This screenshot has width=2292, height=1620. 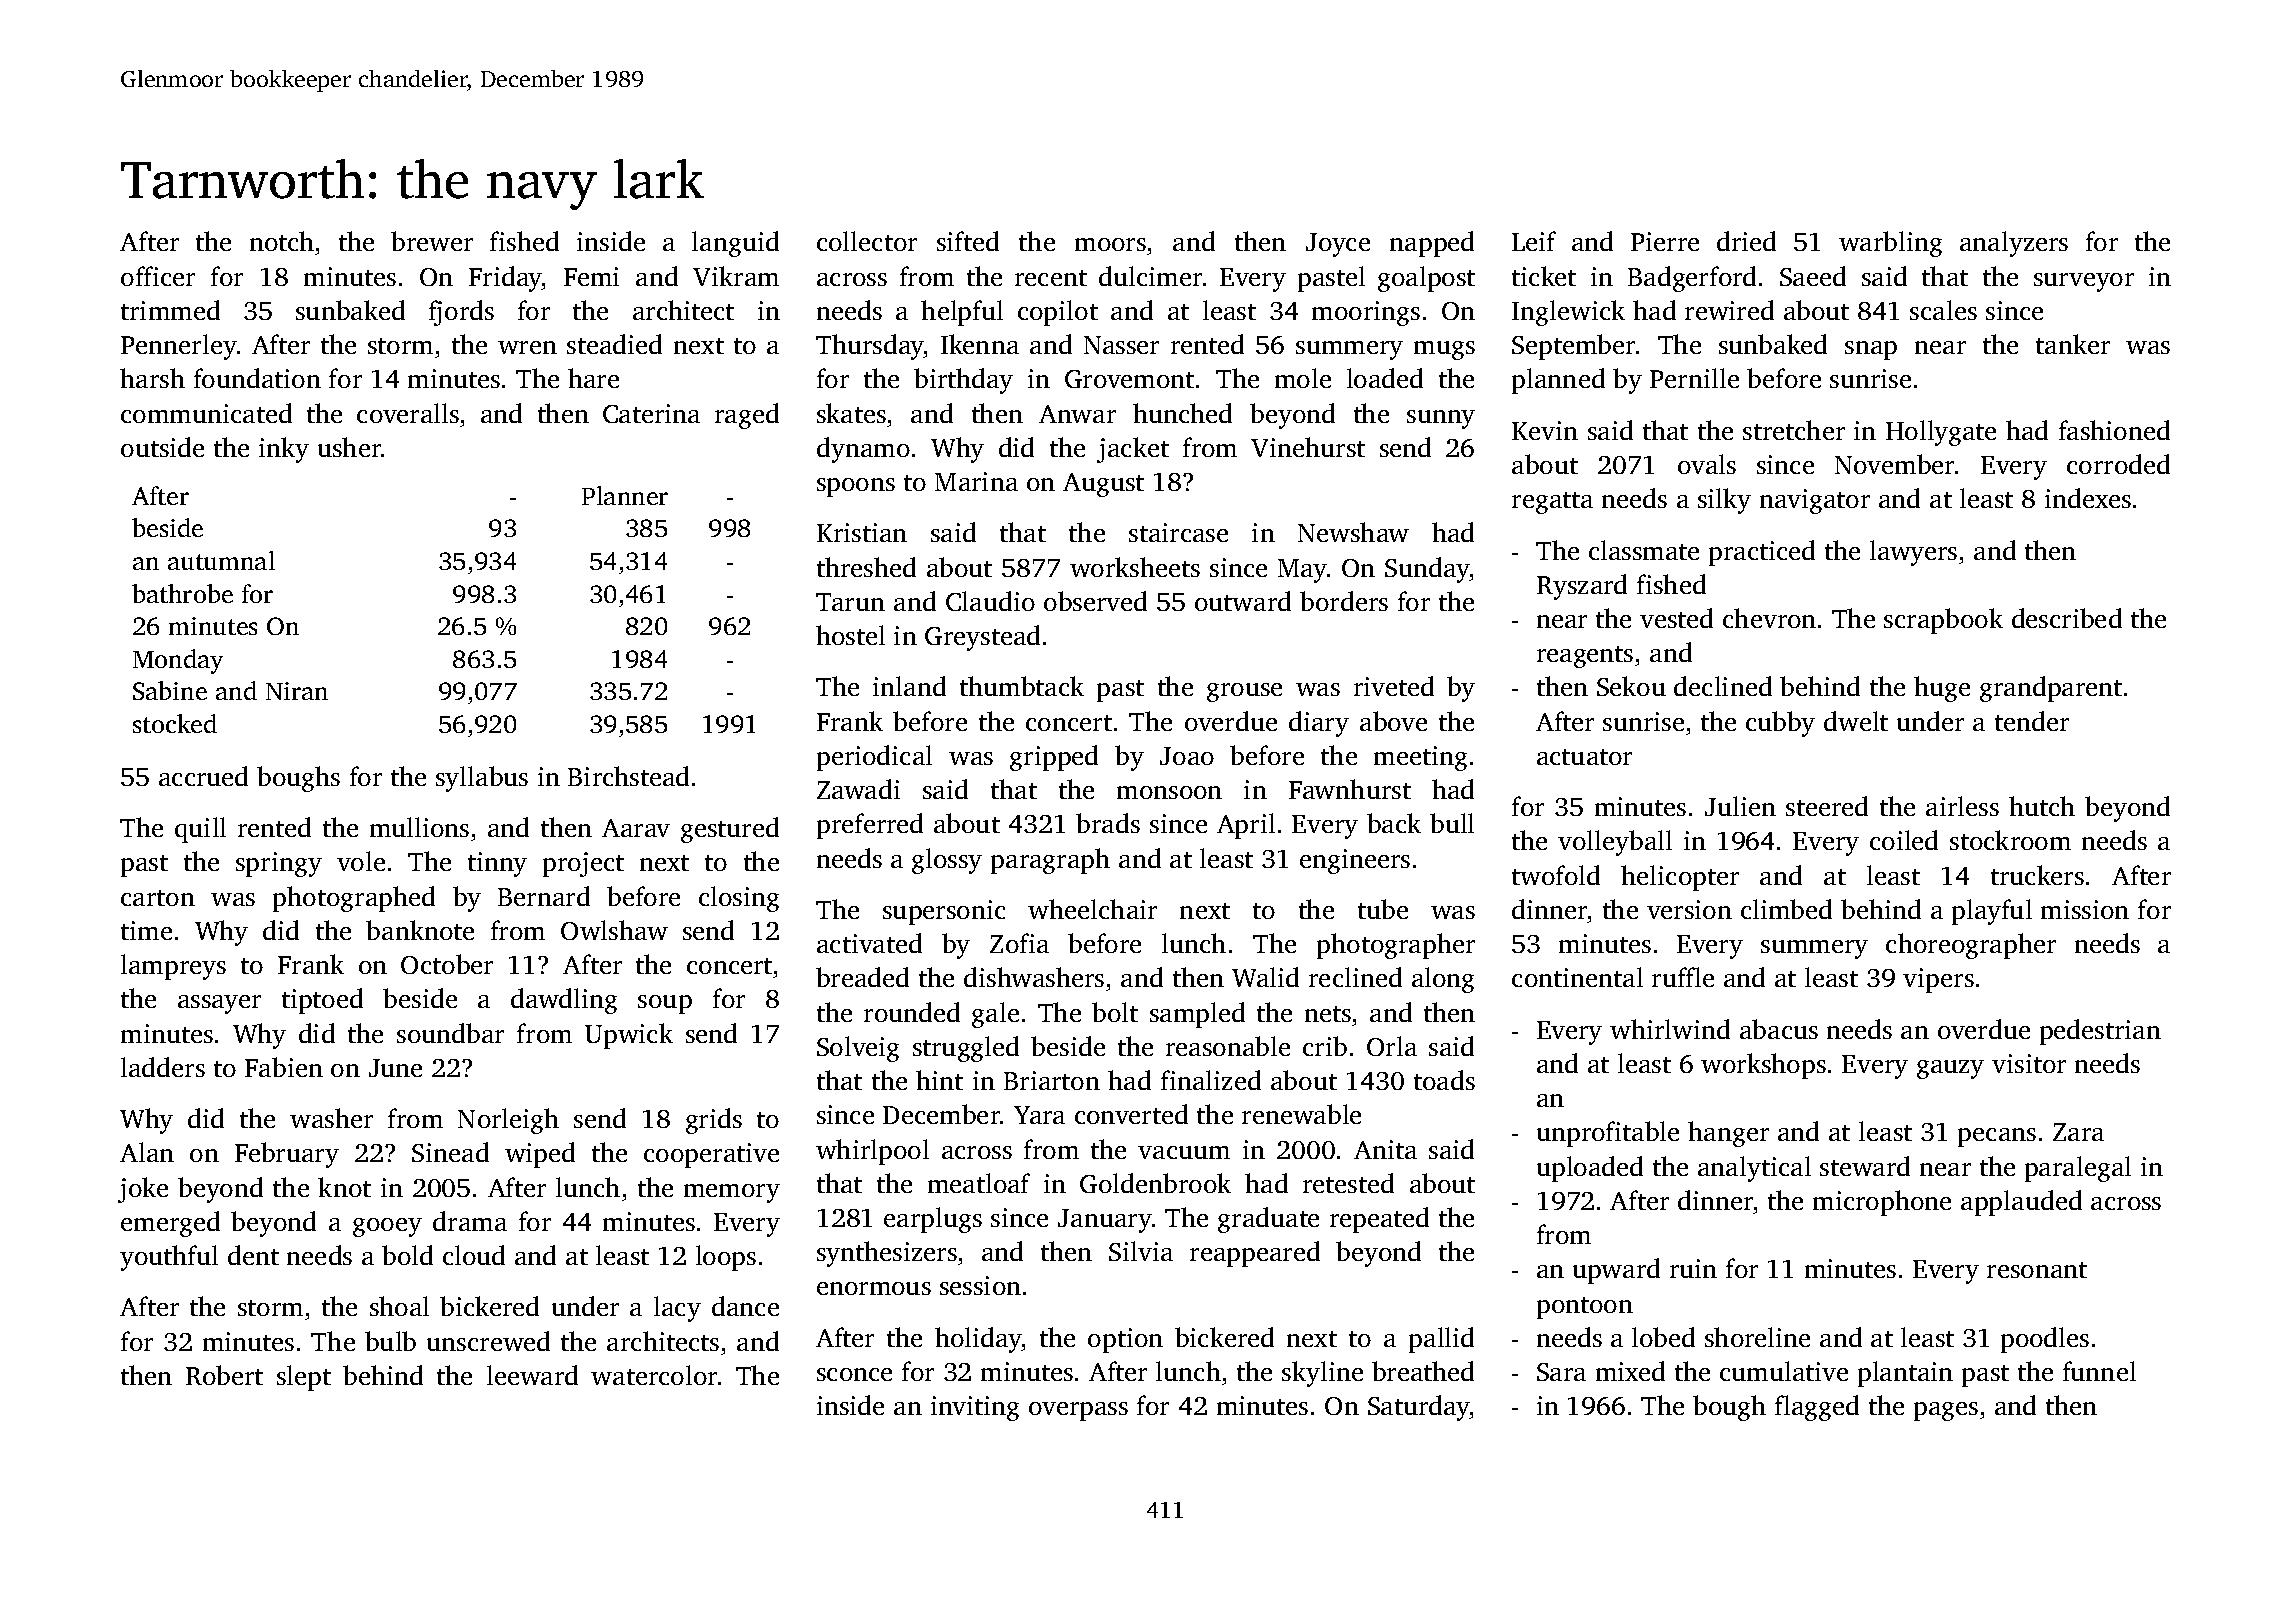 What do you see at coordinates (432, 241) in the screenshot?
I see `brewer` at bounding box center [432, 241].
